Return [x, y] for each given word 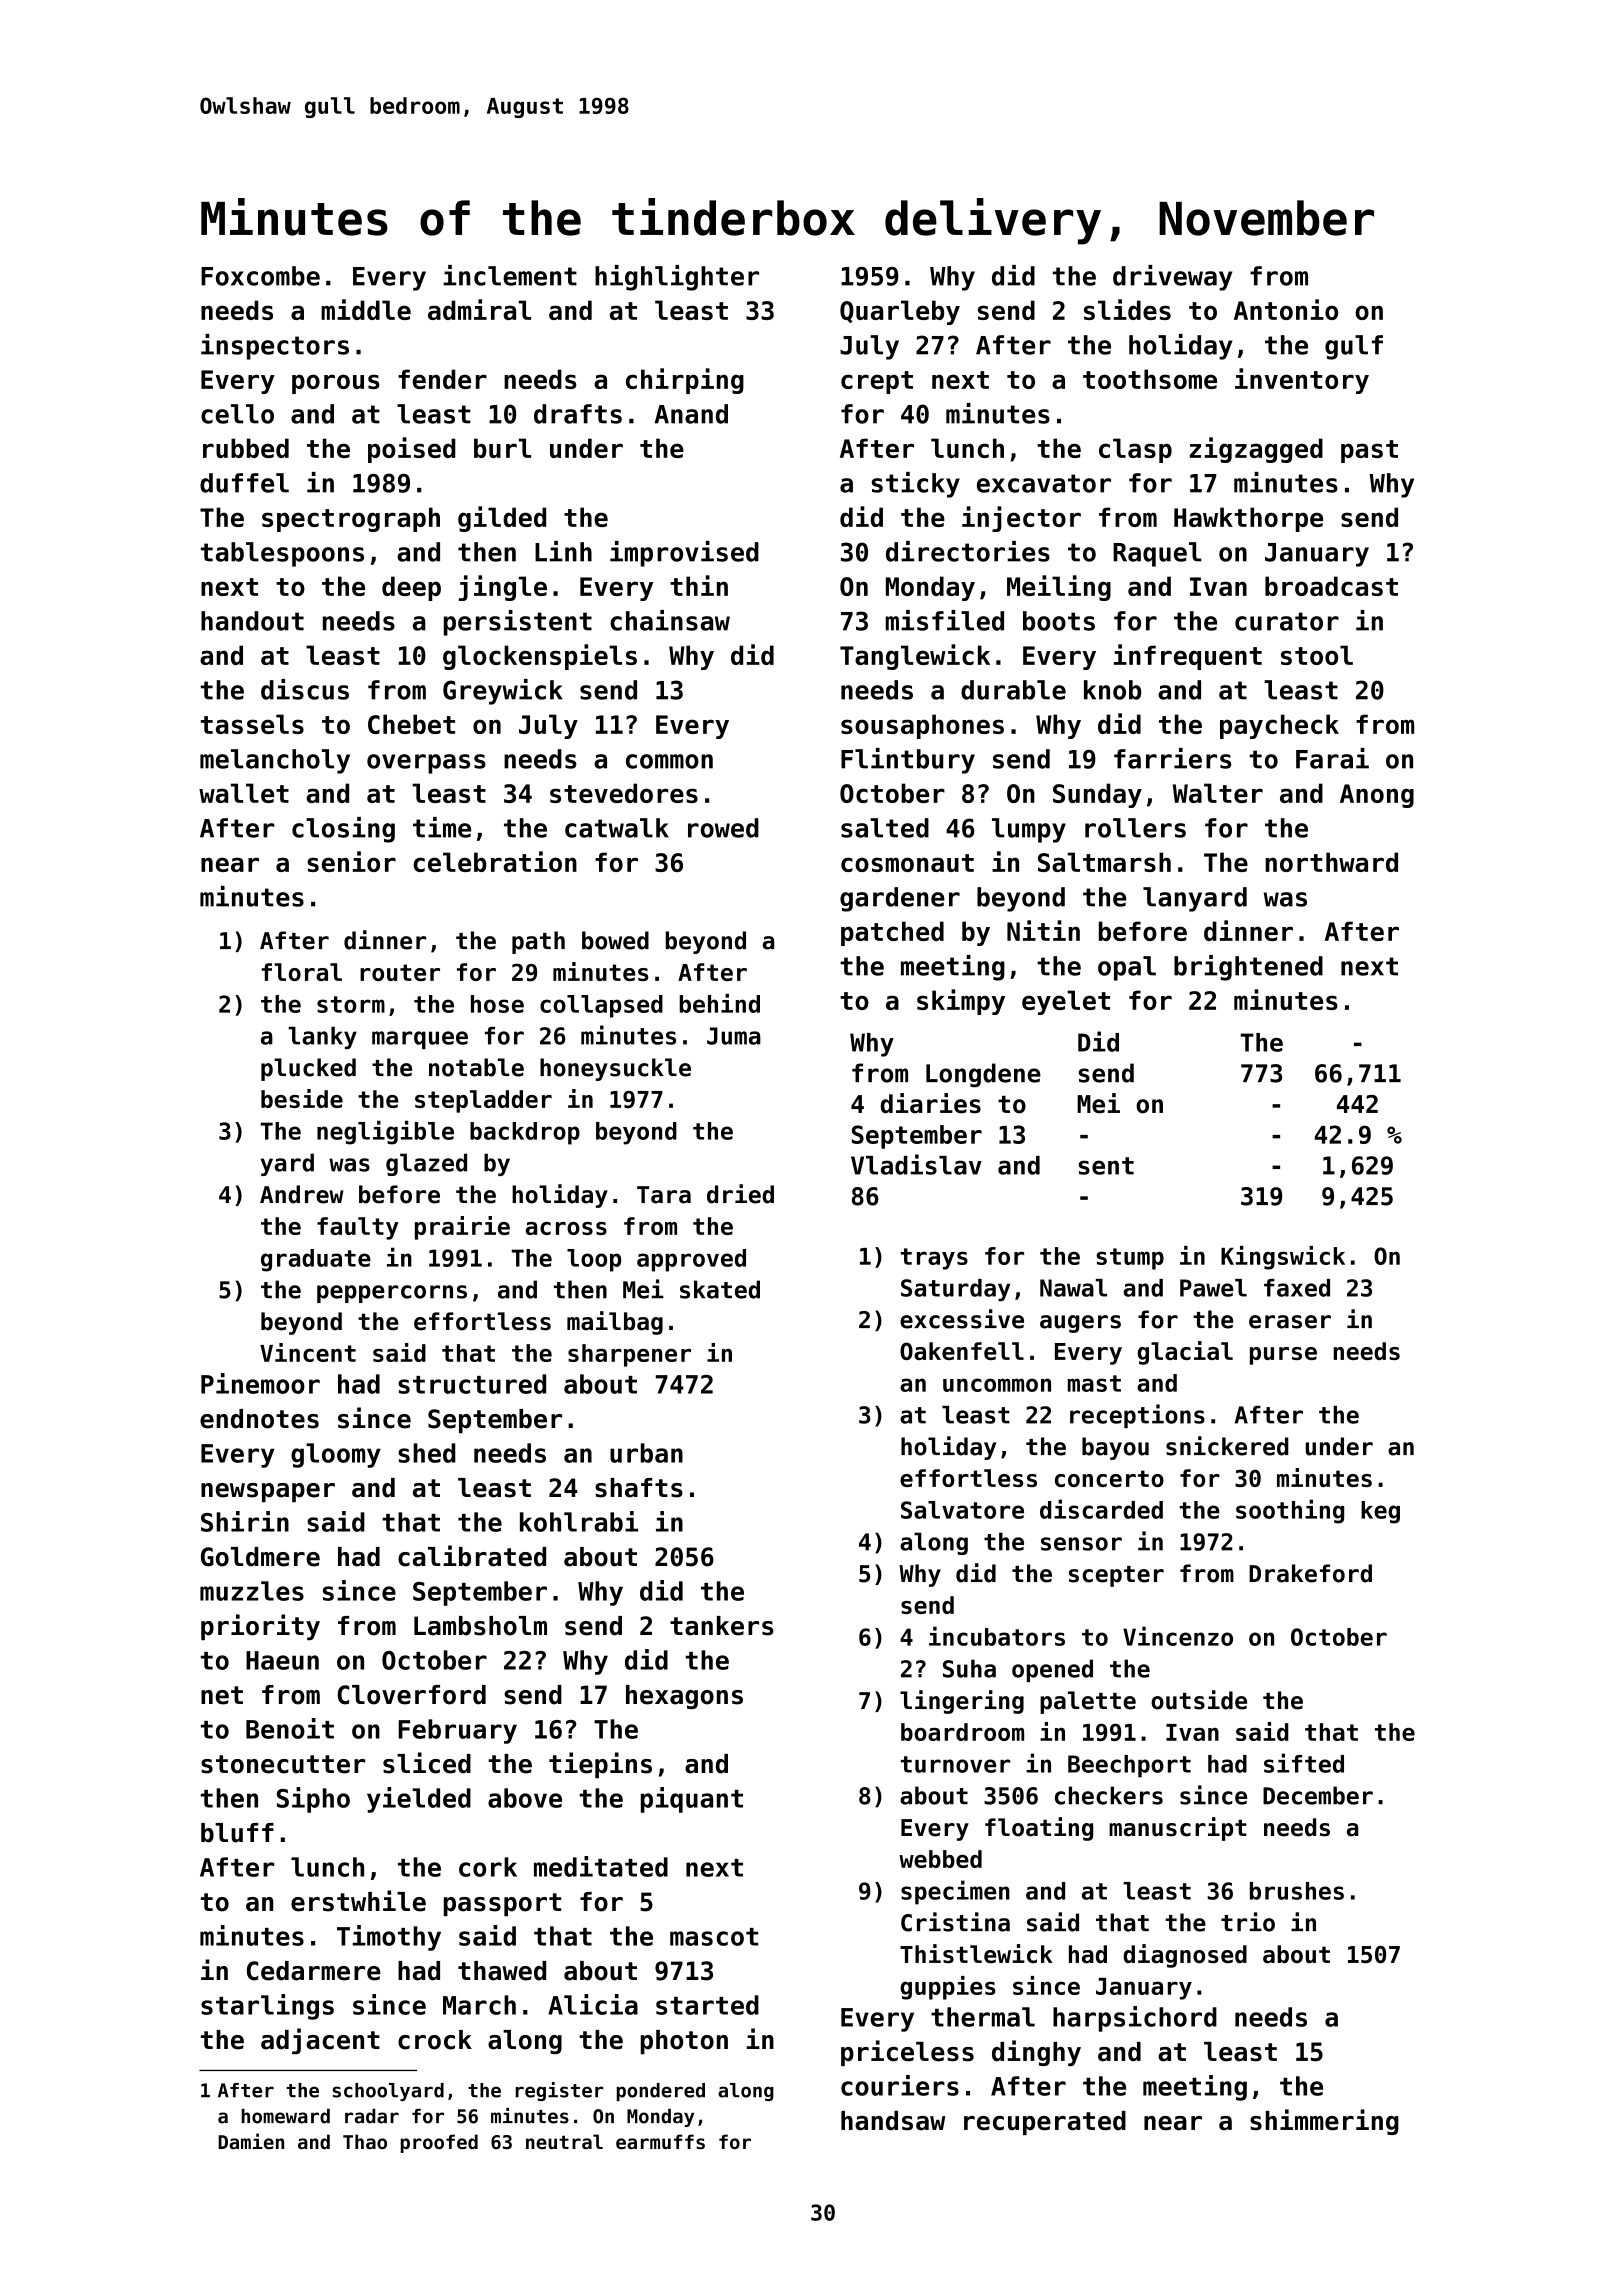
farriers [1172, 758]
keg [1380, 1512]
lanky [322, 1038]
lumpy [1029, 830]
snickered [1227, 1446]
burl [502, 448]
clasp [1135, 450]
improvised [684, 554]
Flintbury [908, 761]
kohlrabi [579, 1521]
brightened [1248, 968]
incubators [997, 1636]
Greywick [502, 692]
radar [372, 2116]
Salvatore [962, 1510]
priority [260, 1627]
